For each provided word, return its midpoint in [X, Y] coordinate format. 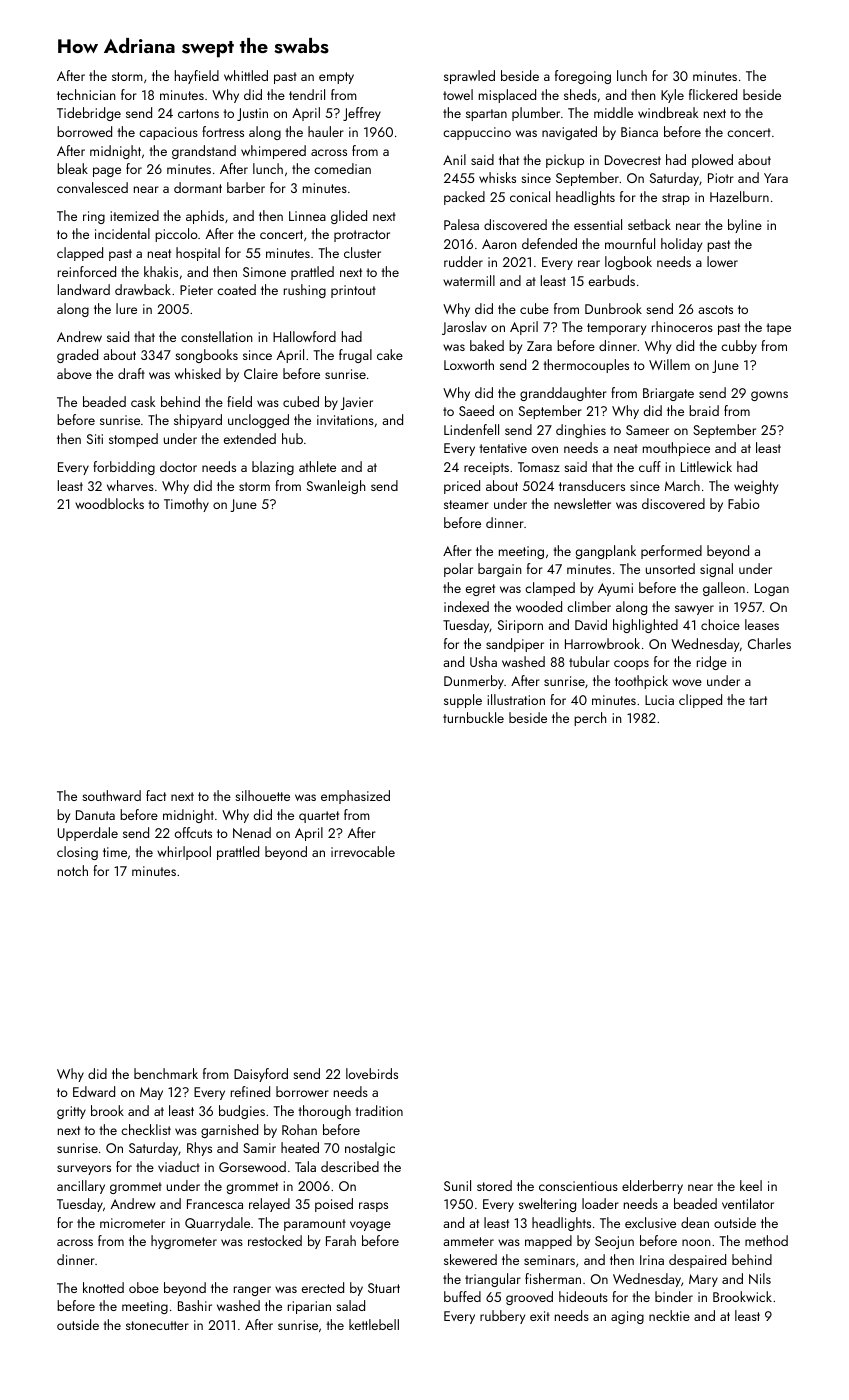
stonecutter [157, 1325]
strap [676, 199]
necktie [669, 1315]
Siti [95, 439]
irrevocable [363, 851]
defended [549, 243]
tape [778, 329]
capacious [168, 133]
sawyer [694, 610]
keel [751, 1185]
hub [292, 438]
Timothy [186, 505]
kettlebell [374, 1324]
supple [463, 701]
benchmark [166, 1073]
